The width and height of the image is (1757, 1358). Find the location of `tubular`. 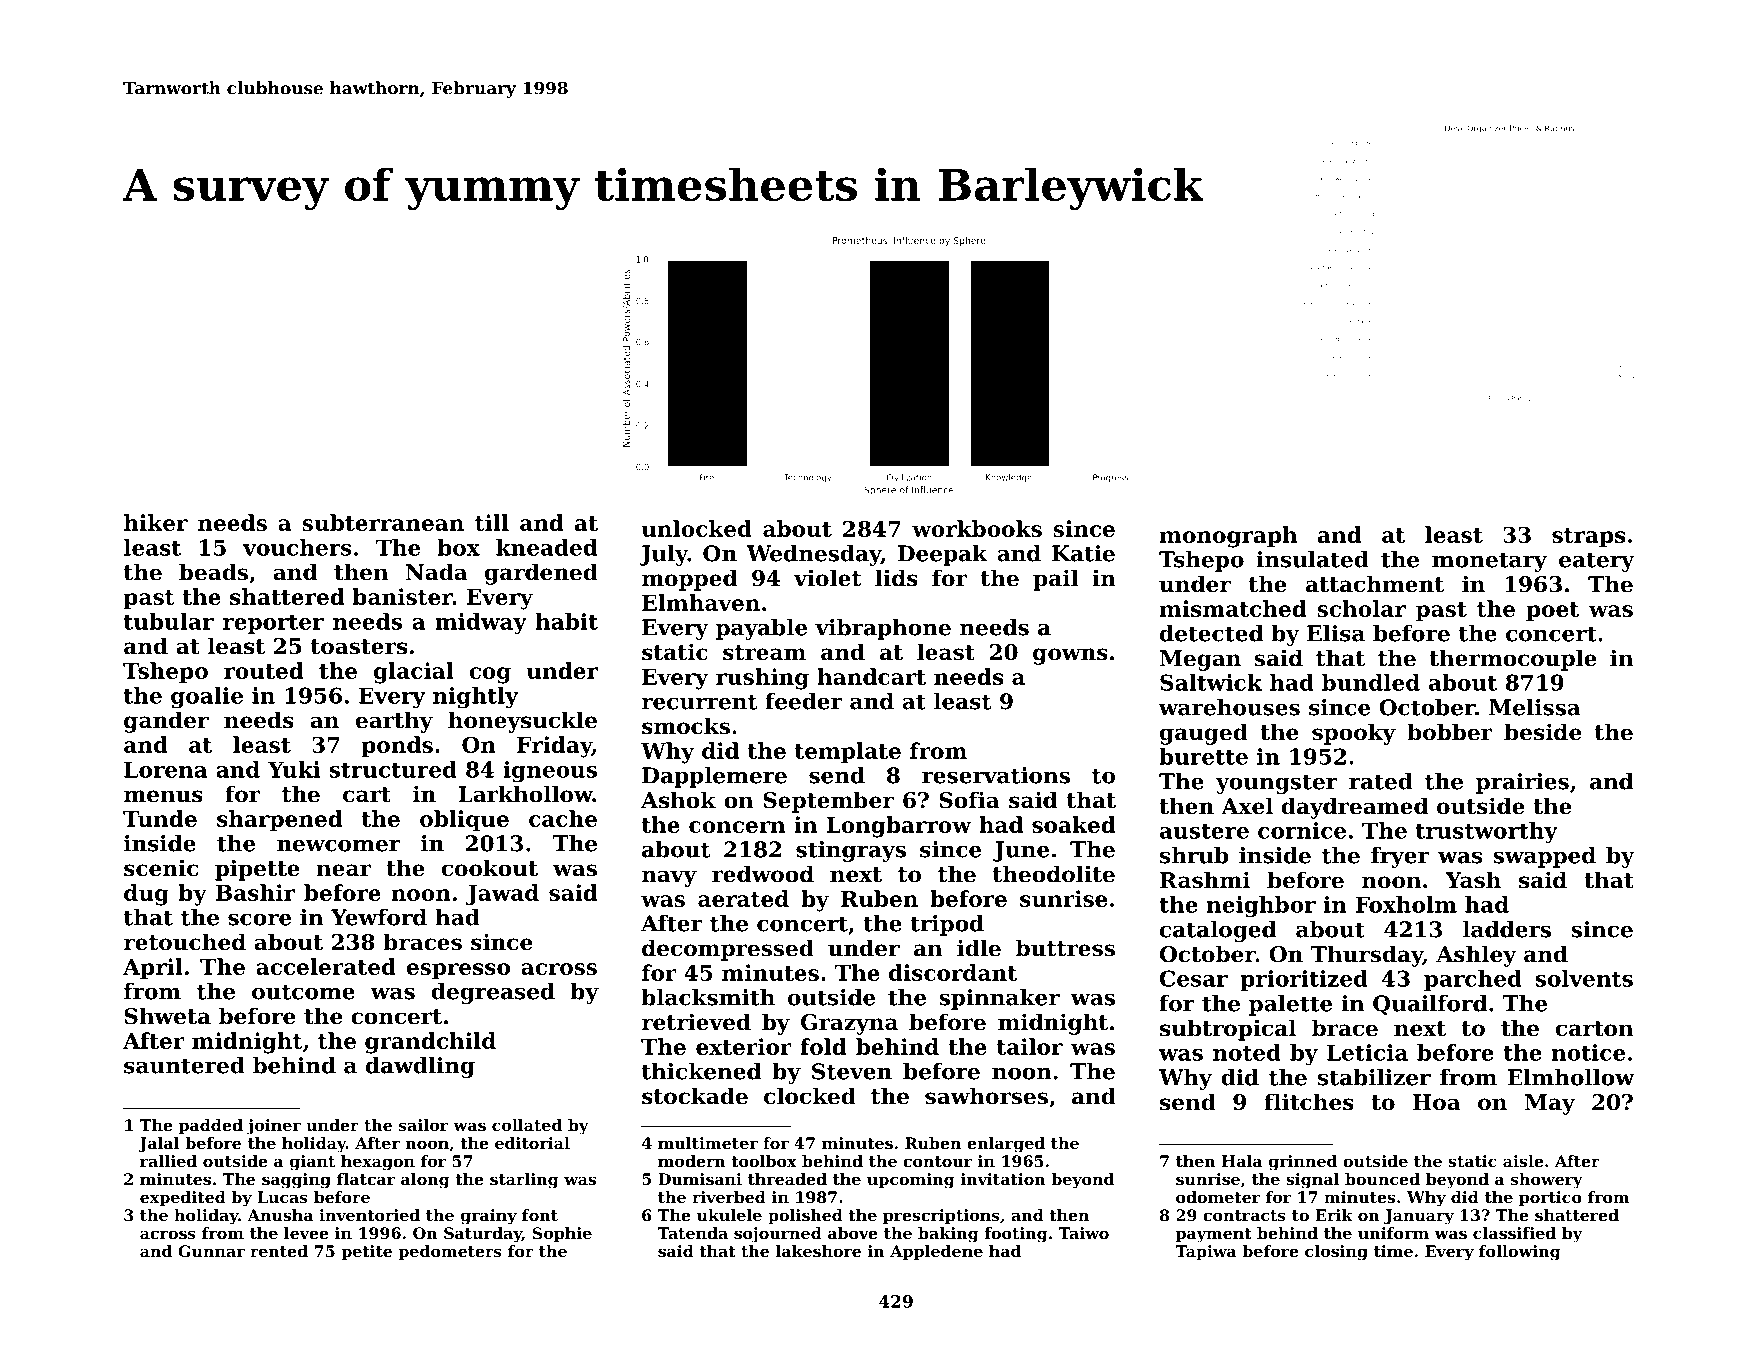

tubular is located at coordinates (169, 621).
